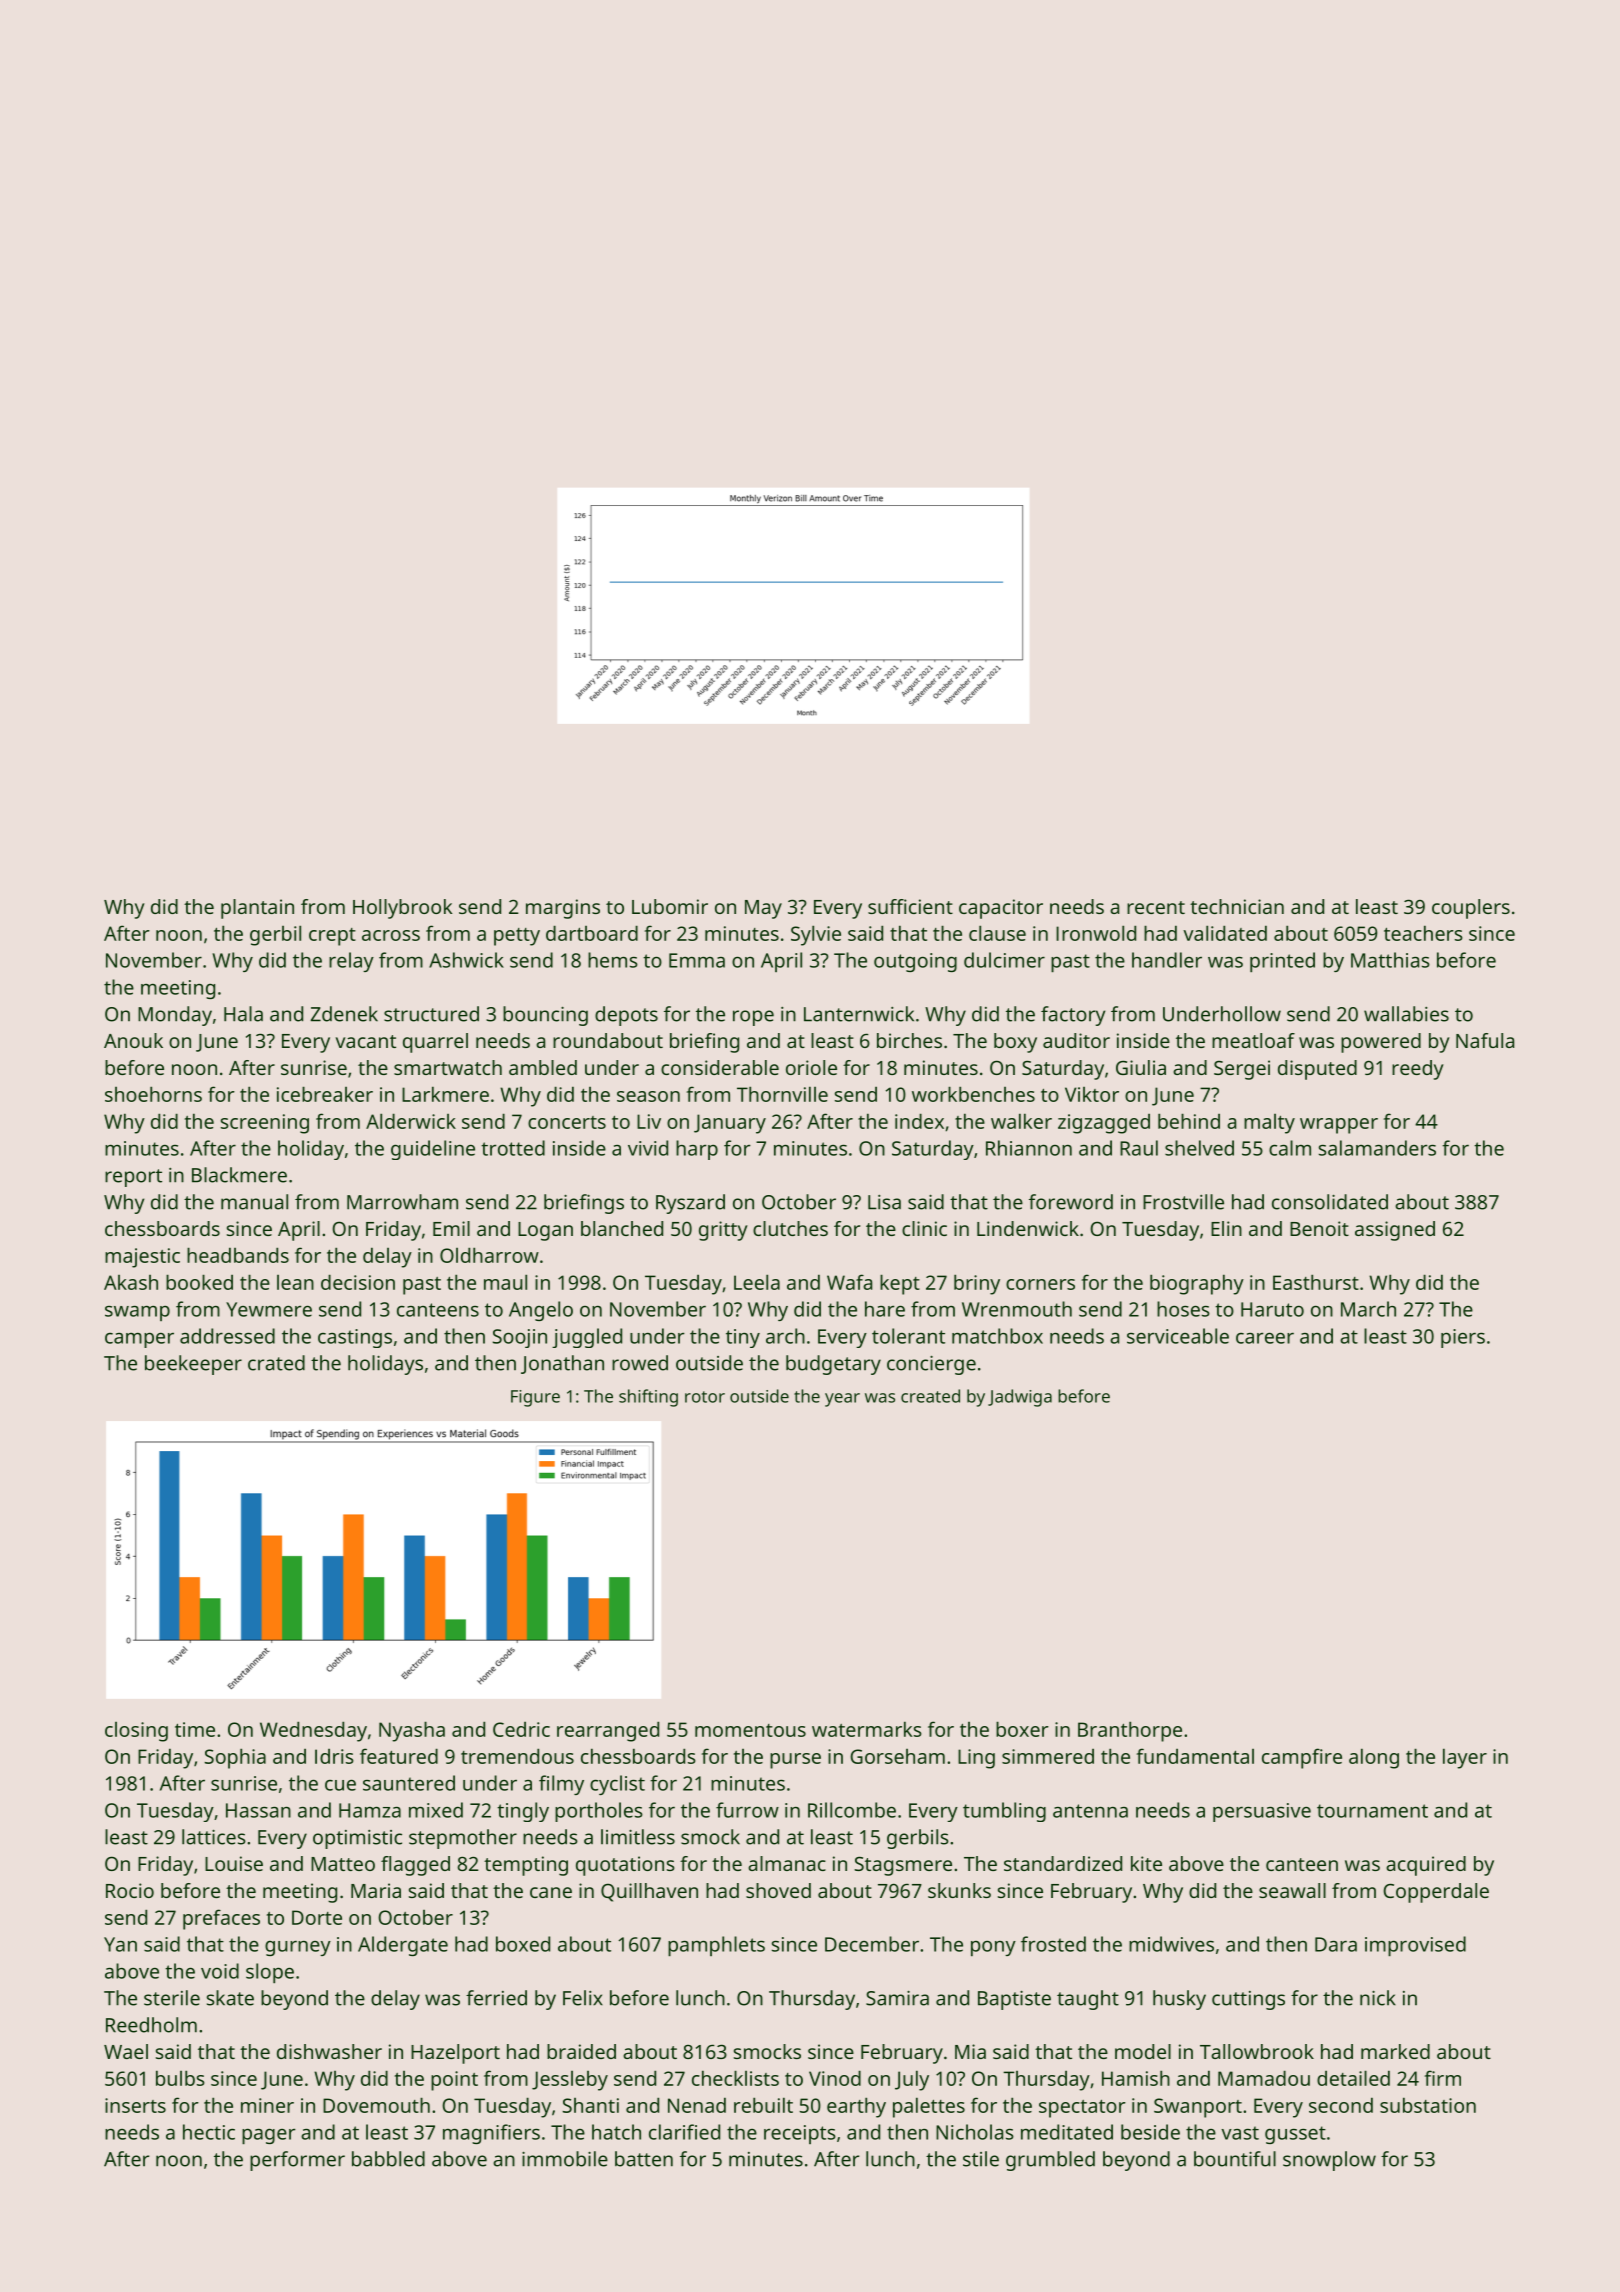 This screenshot has height=2292, width=1620. What do you see at coordinates (867, 1729) in the screenshot?
I see `watermarks` at bounding box center [867, 1729].
